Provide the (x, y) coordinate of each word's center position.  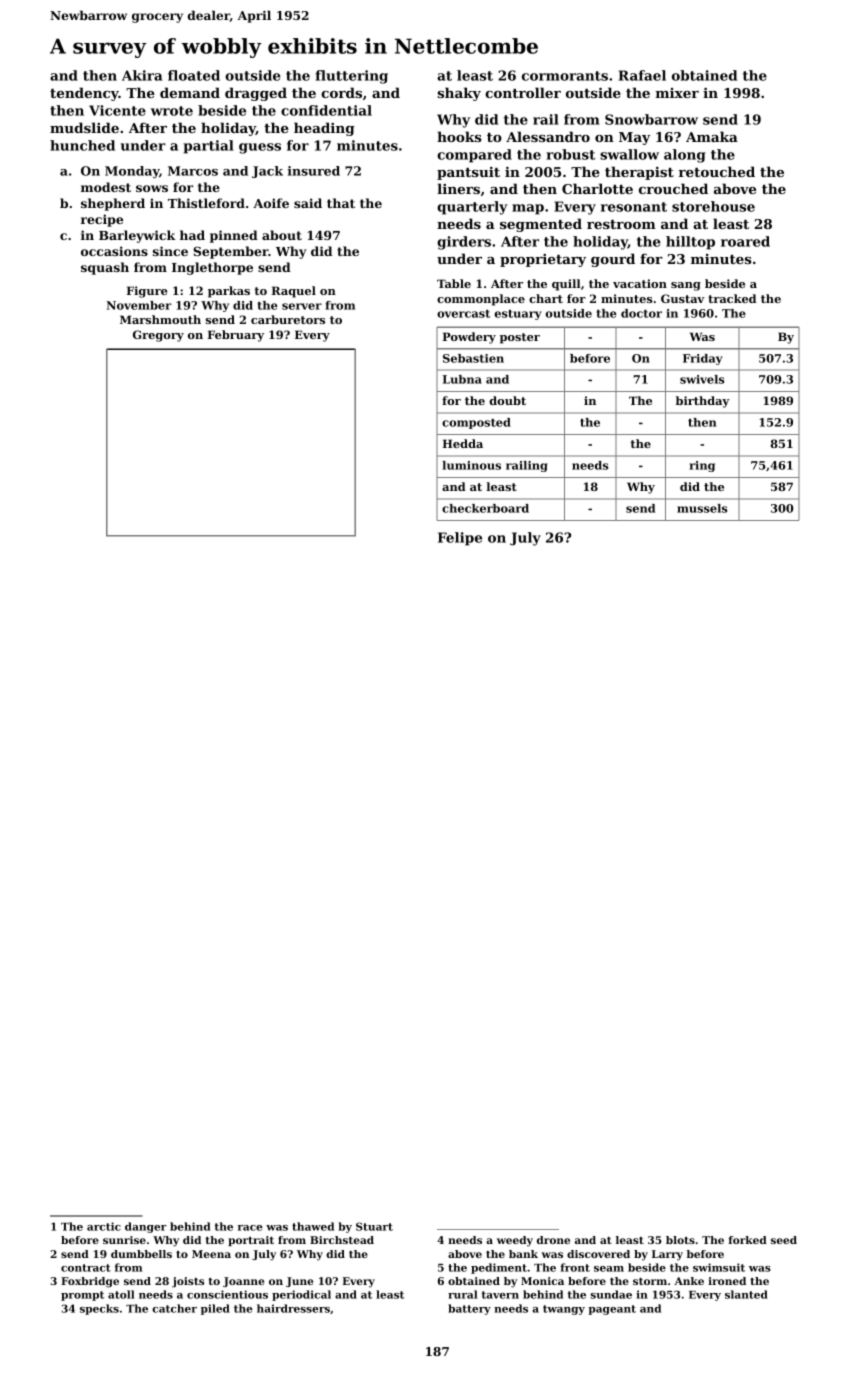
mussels (702, 508)
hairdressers (293, 1308)
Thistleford (206, 203)
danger (146, 1227)
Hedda (463, 443)
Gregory (158, 336)
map (528, 209)
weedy (515, 1241)
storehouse (713, 206)
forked (748, 1240)
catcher (174, 1308)
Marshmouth (160, 319)
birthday (703, 402)
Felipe (460, 539)
